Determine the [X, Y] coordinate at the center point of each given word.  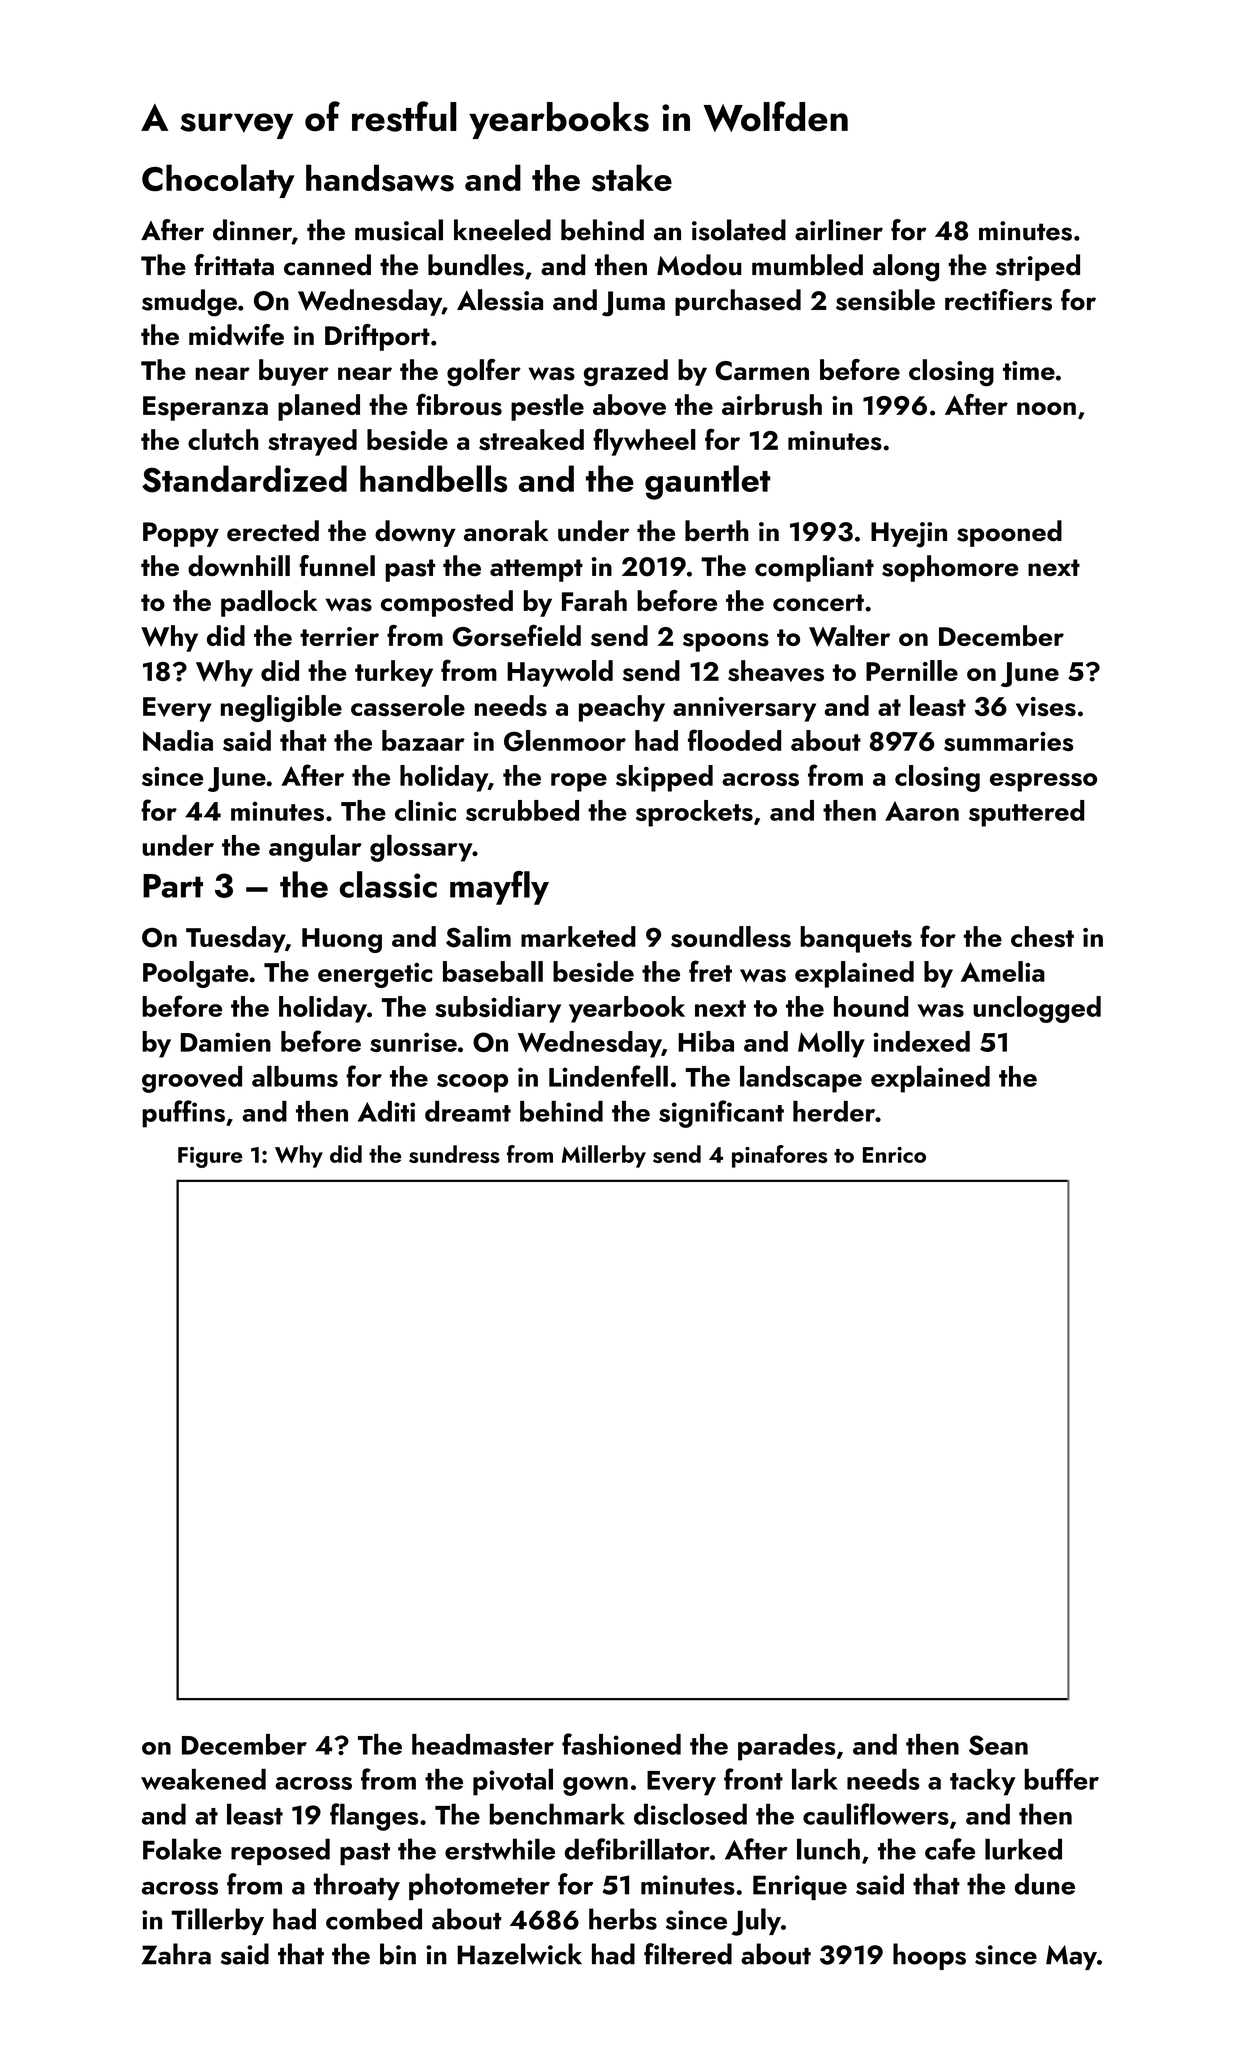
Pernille [912, 670]
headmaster [483, 1744]
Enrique [800, 1887]
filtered [688, 1954]
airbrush [772, 405]
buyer [294, 372]
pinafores [779, 1156]
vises [1046, 707]
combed [374, 1919]
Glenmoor [565, 741]
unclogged [1037, 1009]
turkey [394, 673]
